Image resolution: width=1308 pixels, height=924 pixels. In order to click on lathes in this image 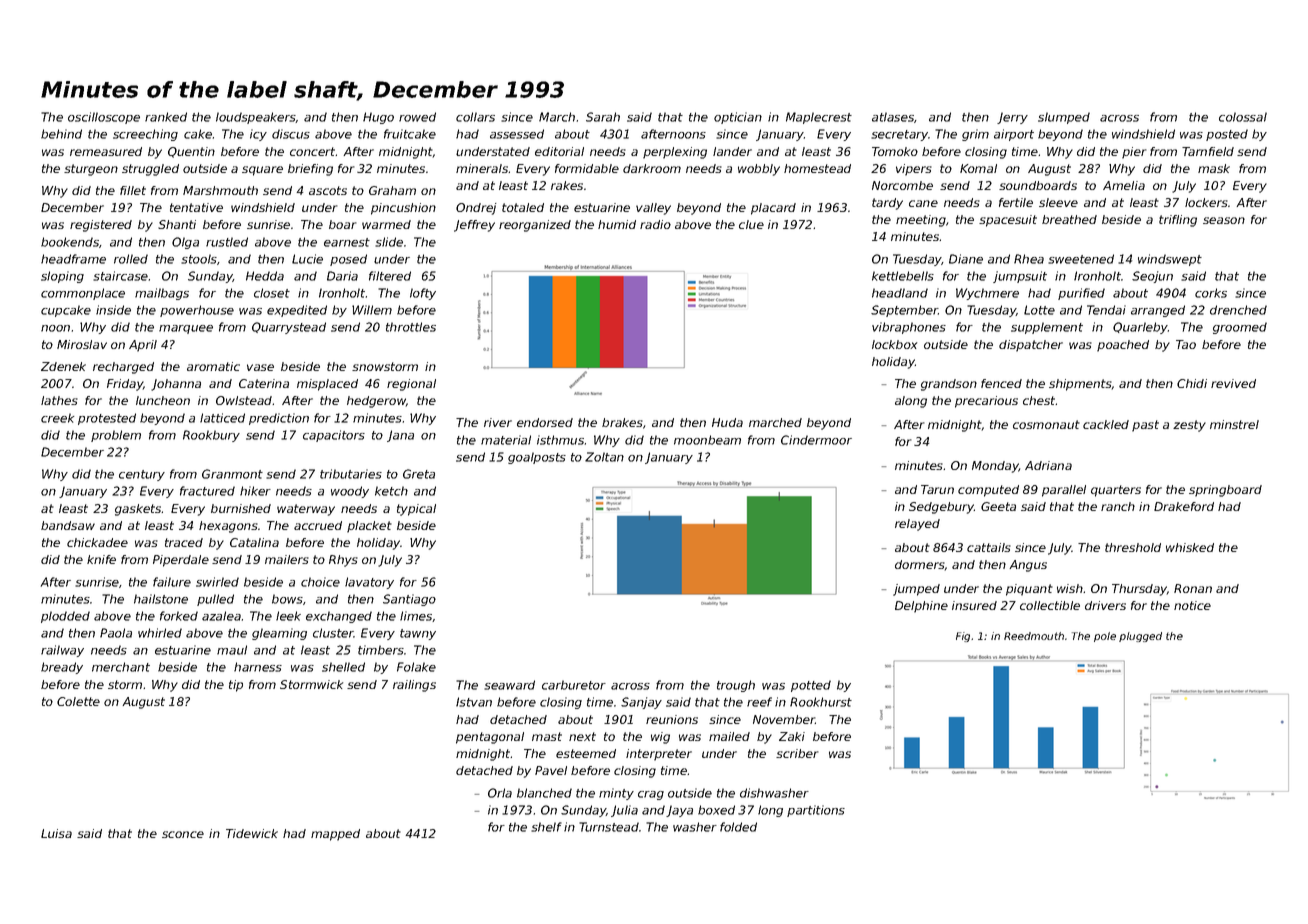, I will do `click(59, 400)`.
